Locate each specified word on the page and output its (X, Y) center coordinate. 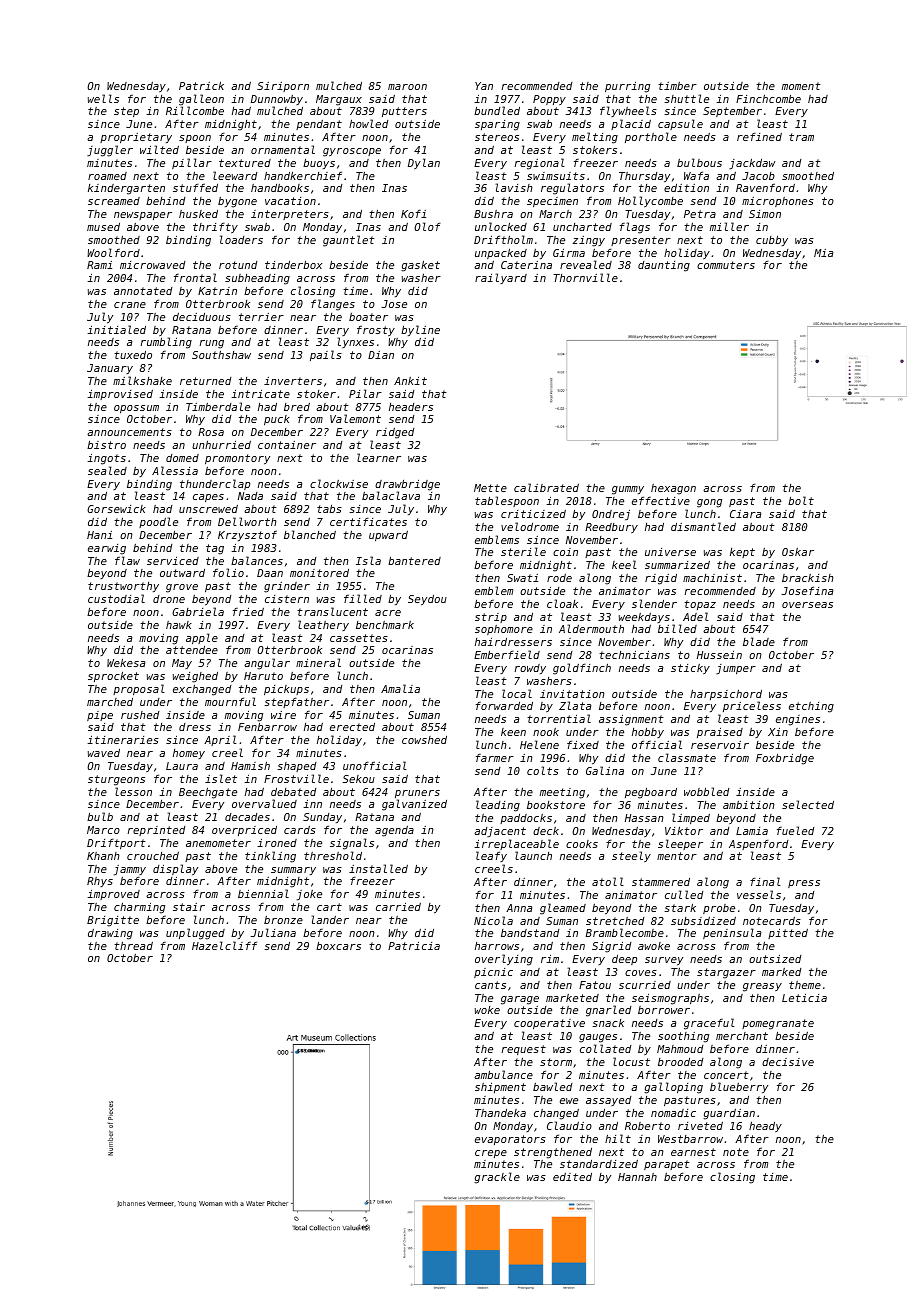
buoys (319, 164)
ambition (749, 805)
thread (133, 945)
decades (247, 817)
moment (801, 86)
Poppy (549, 100)
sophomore (504, 630)
